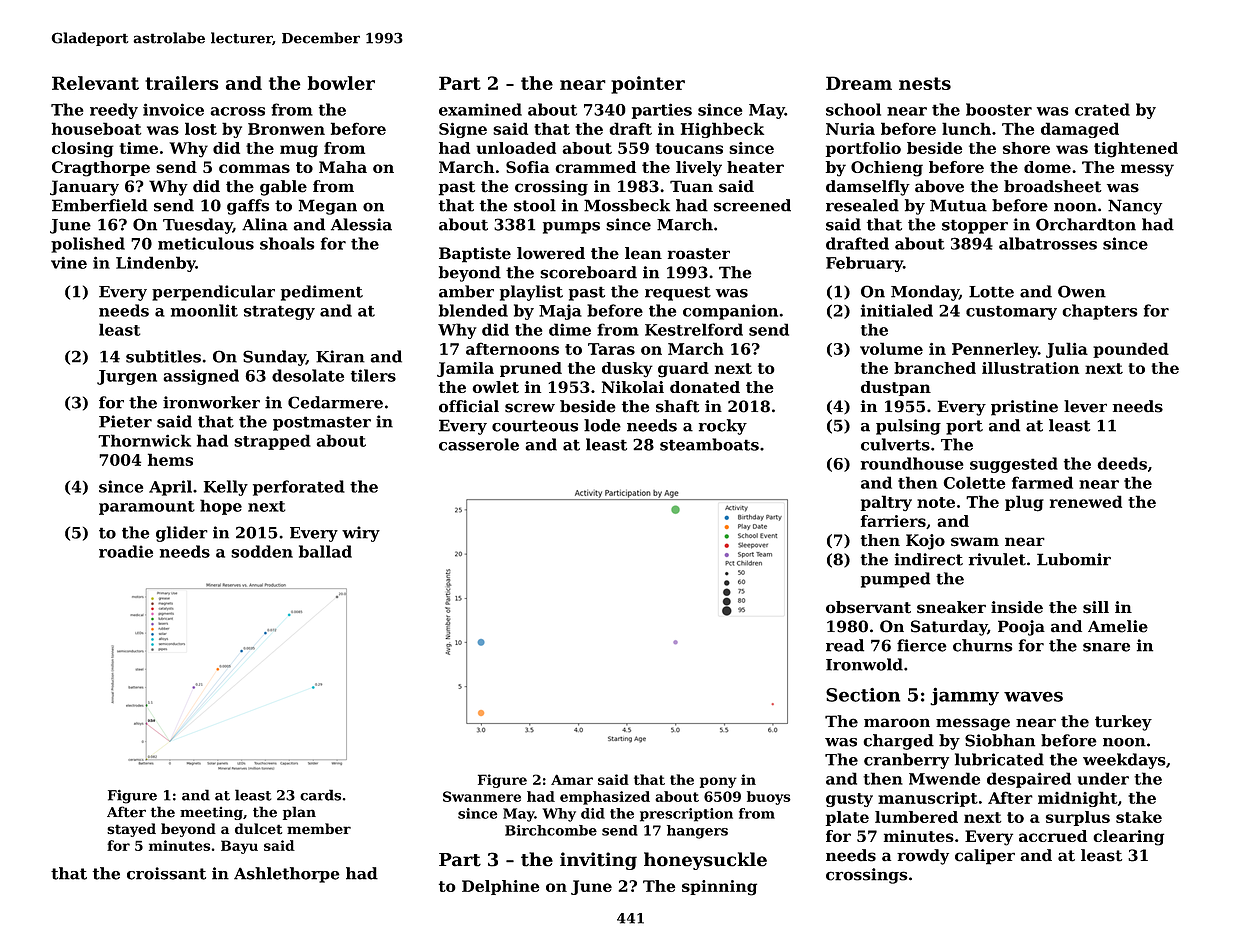 The width and height of the image is (1233, 952). What do you see at coordinates (1136, 150) in the image?
I see `tightened` at bounding box center [1136, 150].
